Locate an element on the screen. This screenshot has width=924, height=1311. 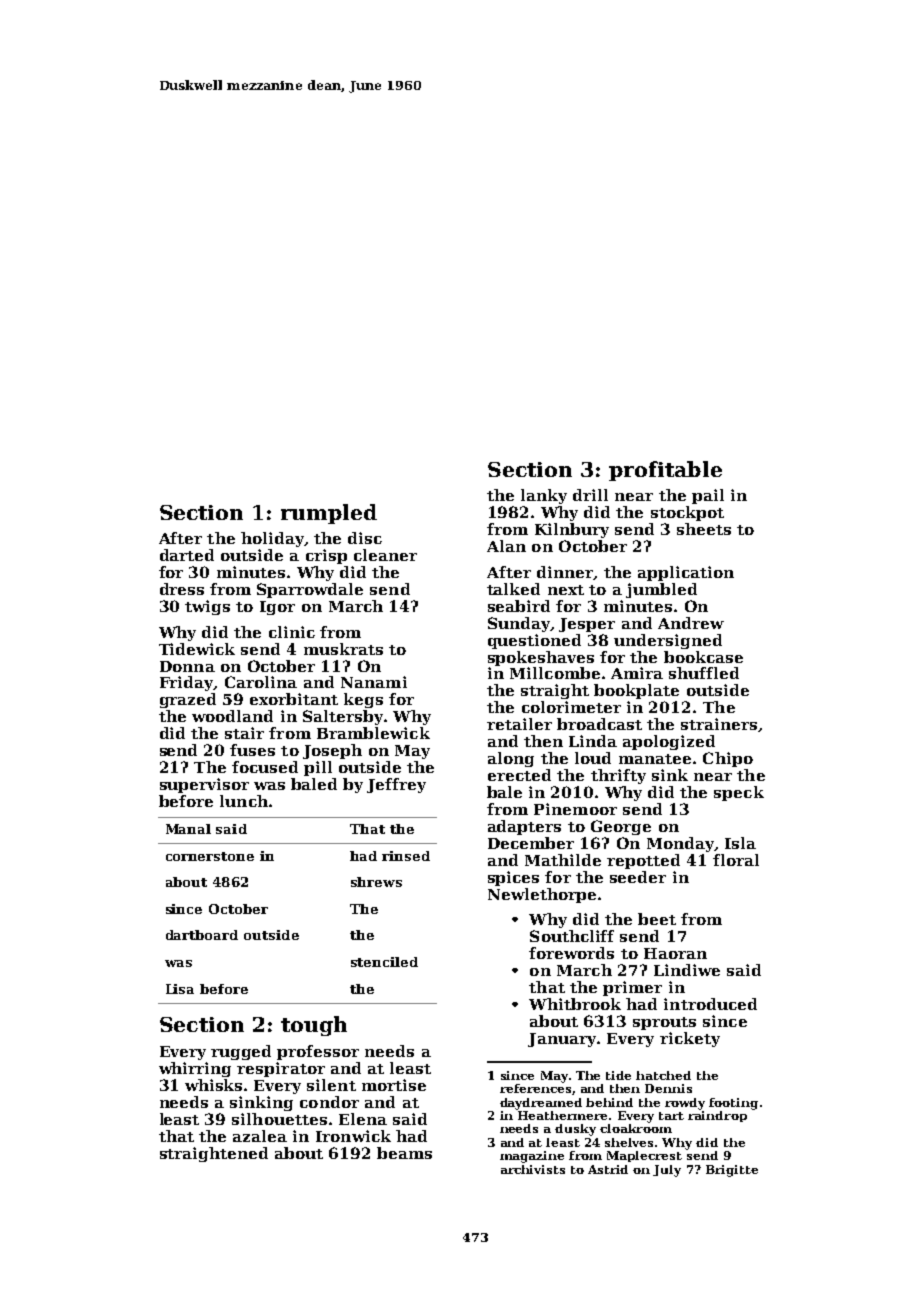
Lisa is located at coordinates (180, 989).
